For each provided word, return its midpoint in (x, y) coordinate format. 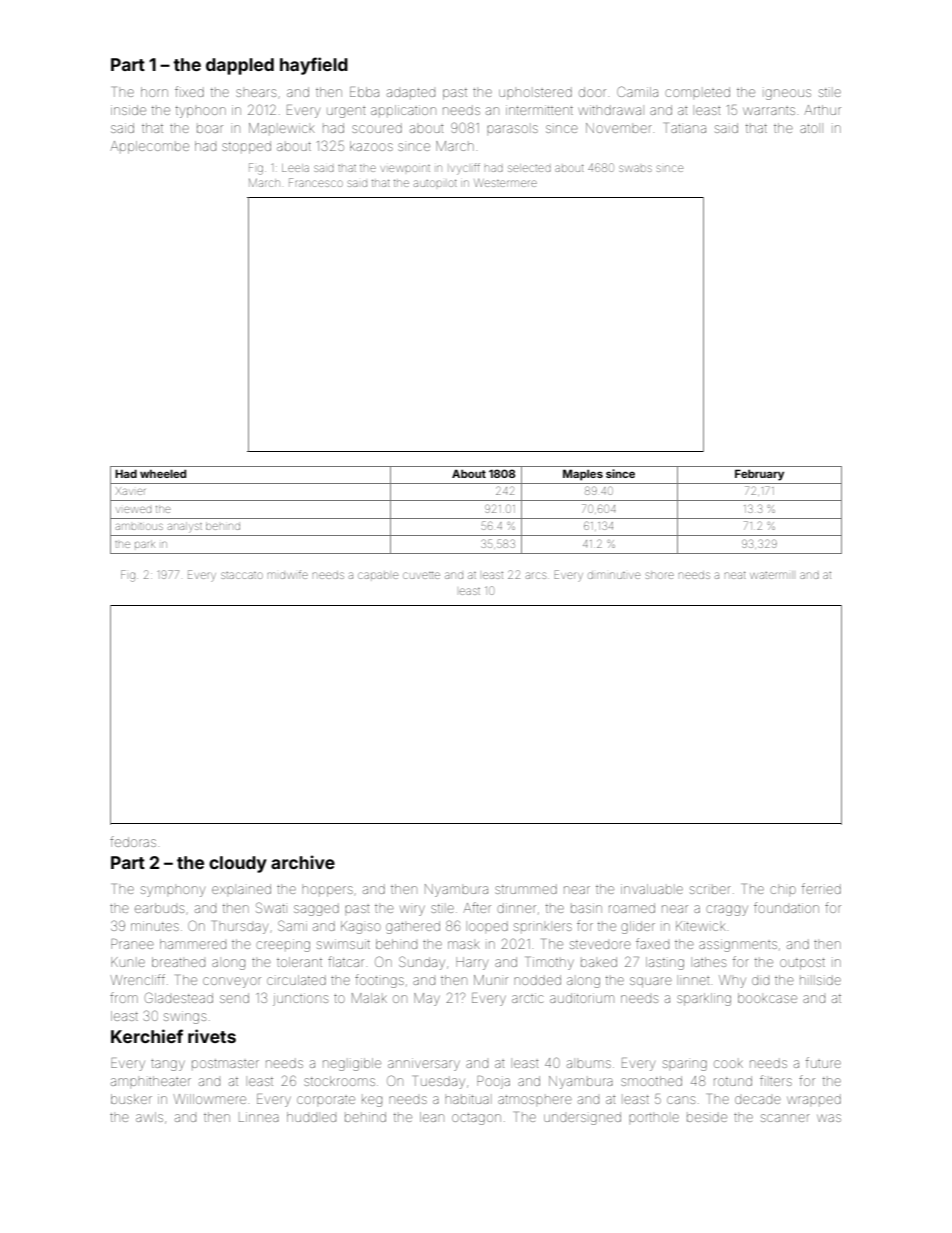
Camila (637, 91)
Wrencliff (137, 979)
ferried (821, 888)
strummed (526, 889)
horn (154, 92)
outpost (802, 964)
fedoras (133, 841)
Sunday (422, 963)
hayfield (314, 66)
